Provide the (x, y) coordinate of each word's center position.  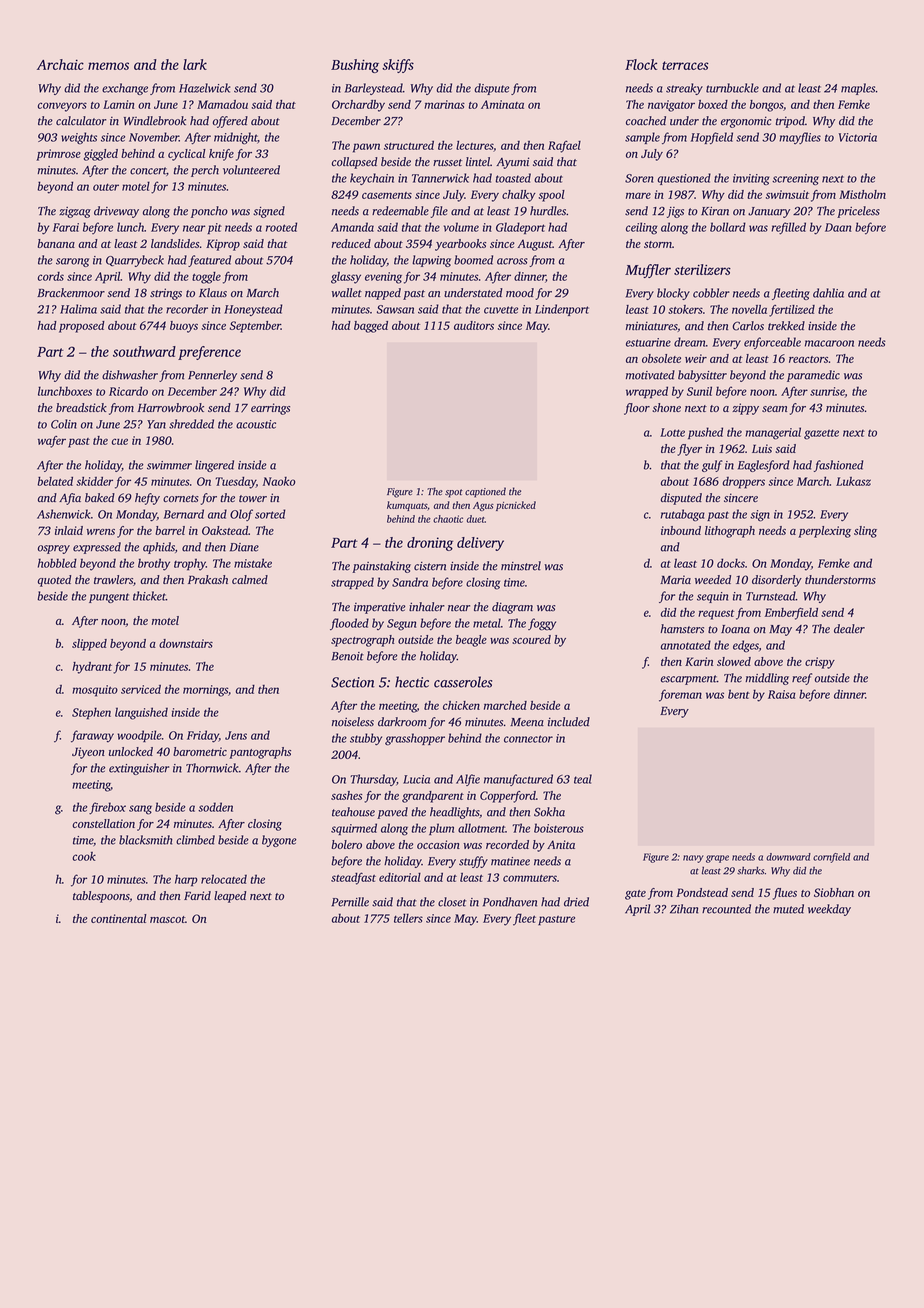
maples (858, 89)
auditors (474, 325)
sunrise (827, 391)
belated (55, 481)
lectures (474, 145)
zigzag (75, 212)
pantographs (260, 753)
